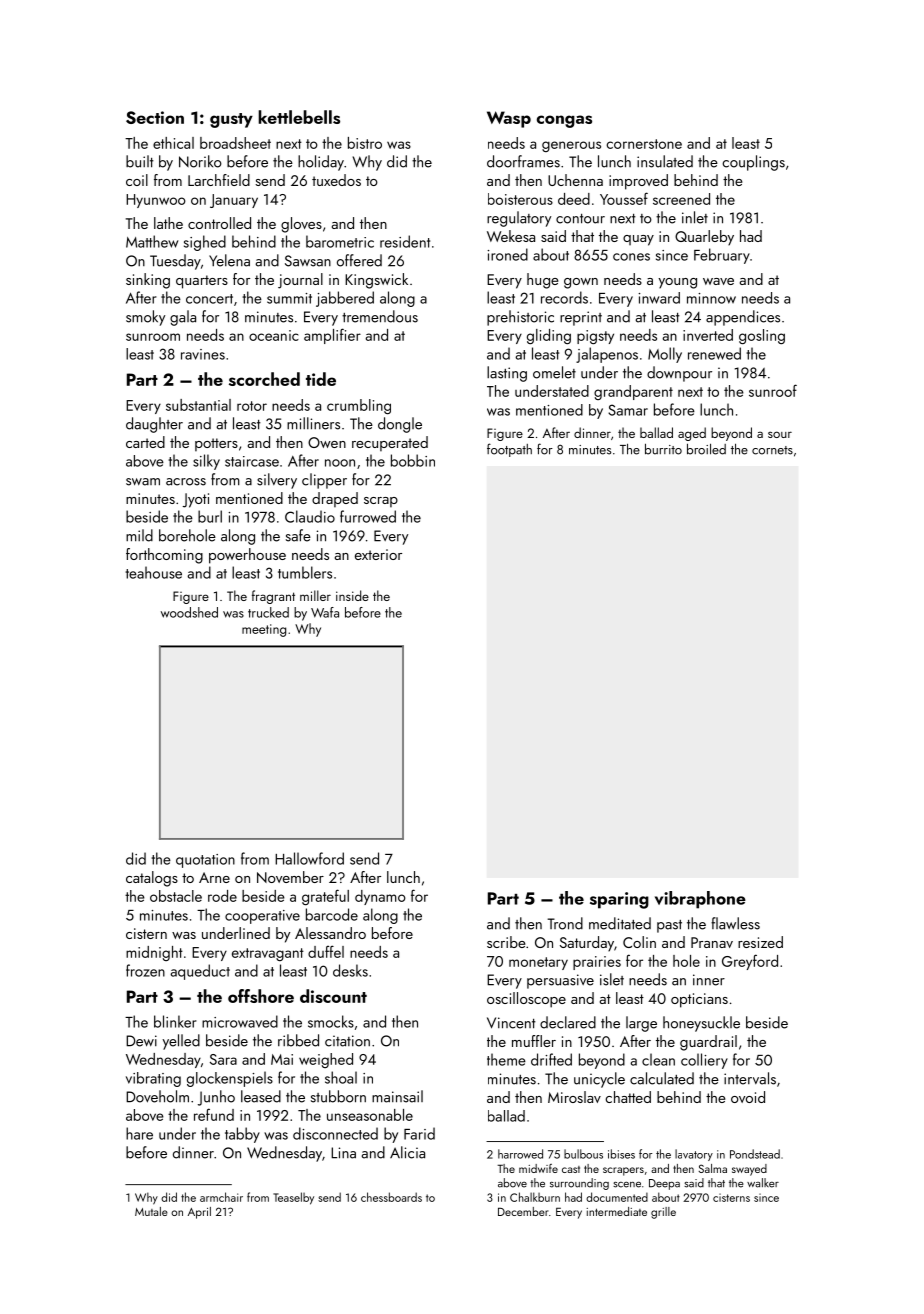 The height and width of the document is (1314, 924). Describe the element at coordinates (763, 1183) in the document. I see `walker` at that location.
